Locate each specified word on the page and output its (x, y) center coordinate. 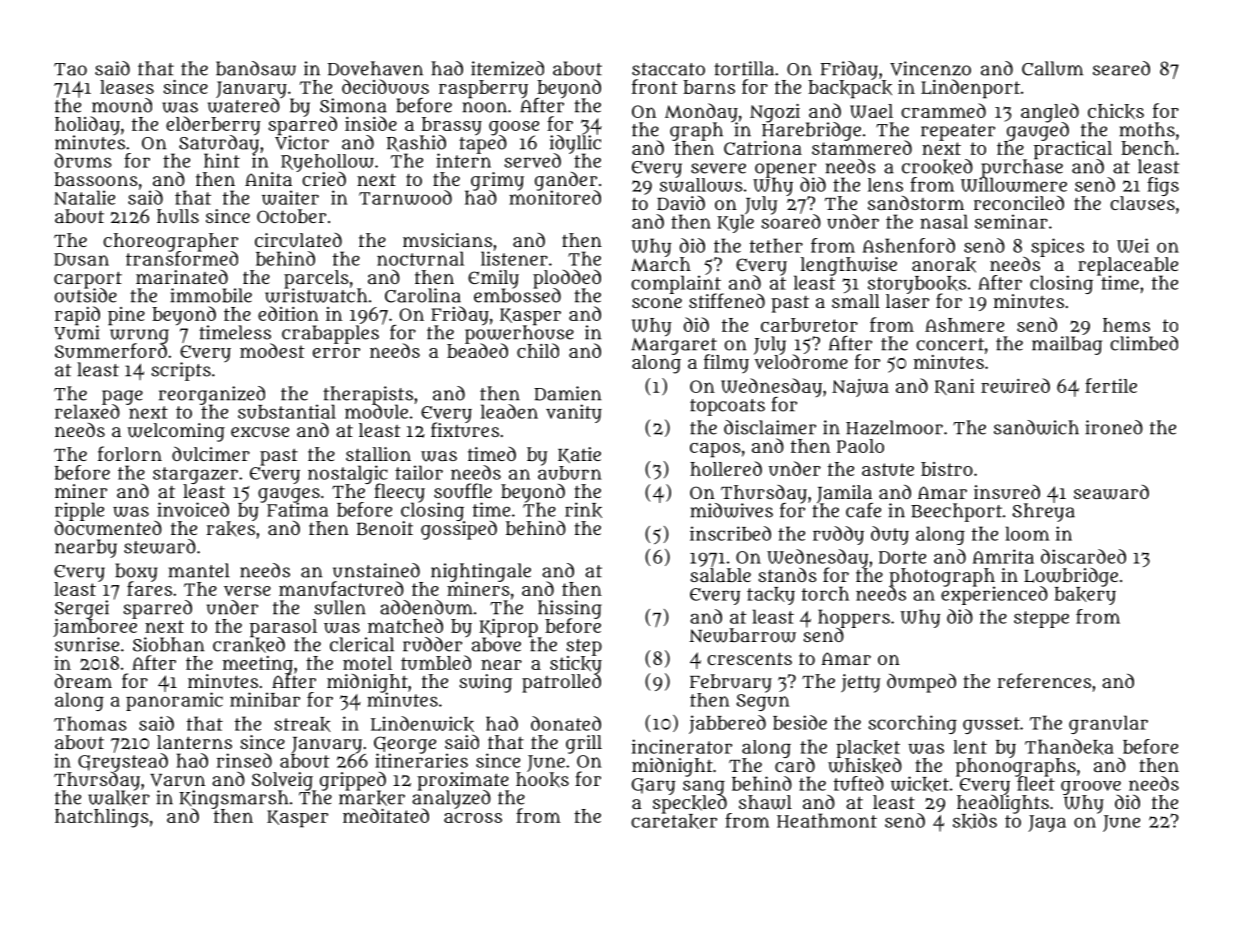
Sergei (82, 609)
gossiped (459, 530)
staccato (668, 69)
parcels (316, 279)
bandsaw (256, 68)
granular (1108, 724)
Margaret (674, 346)
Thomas (90, 723)
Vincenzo (930, 68)
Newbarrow (742, 635)
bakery (1085, 596)
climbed (1144, 343)
